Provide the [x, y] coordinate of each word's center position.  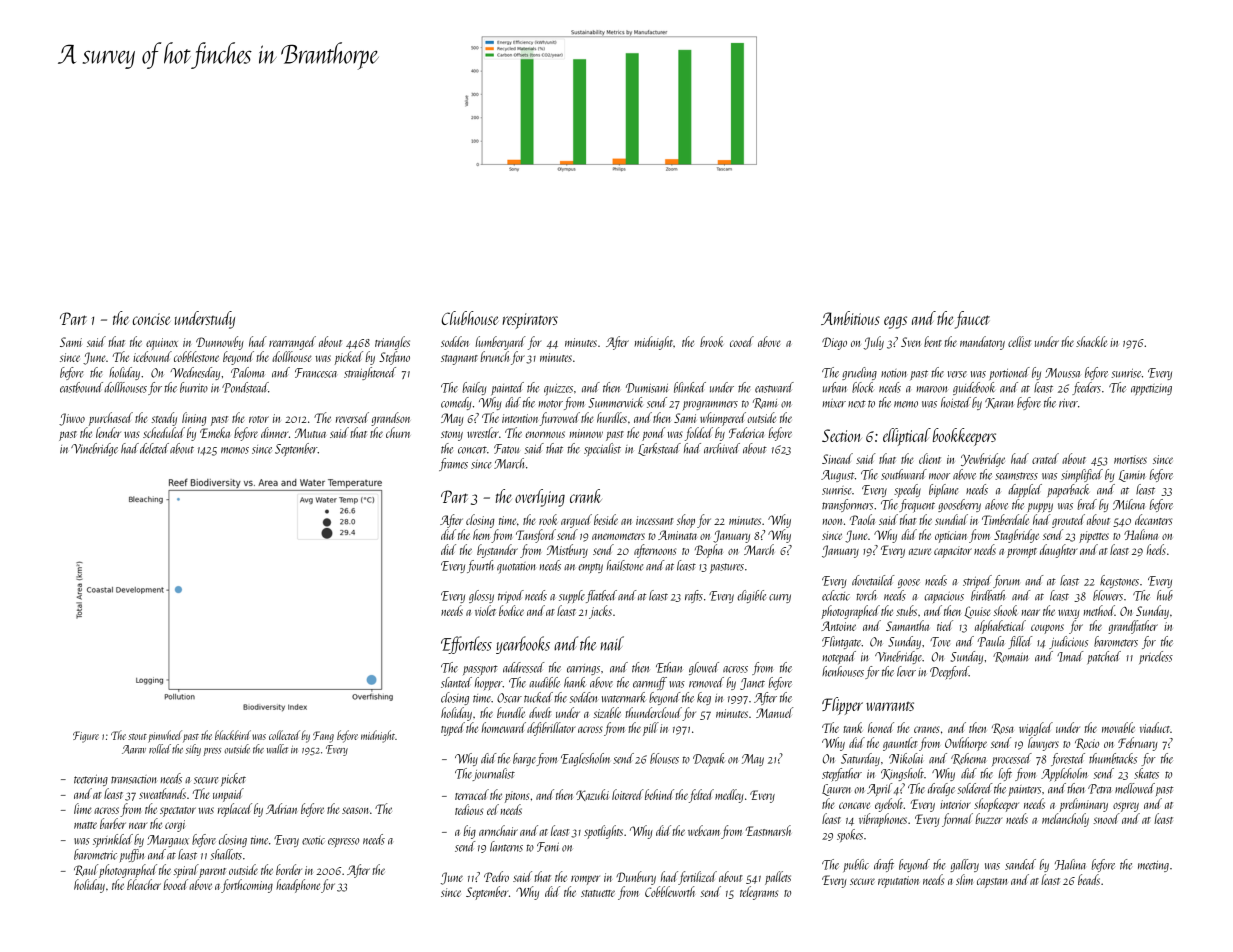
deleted [154, 448]
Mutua [310, 433]
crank [586, 496]
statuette [598, 893]
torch [866, 595]
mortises [1130, 459]
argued [576, 521]
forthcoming [247, 886]
